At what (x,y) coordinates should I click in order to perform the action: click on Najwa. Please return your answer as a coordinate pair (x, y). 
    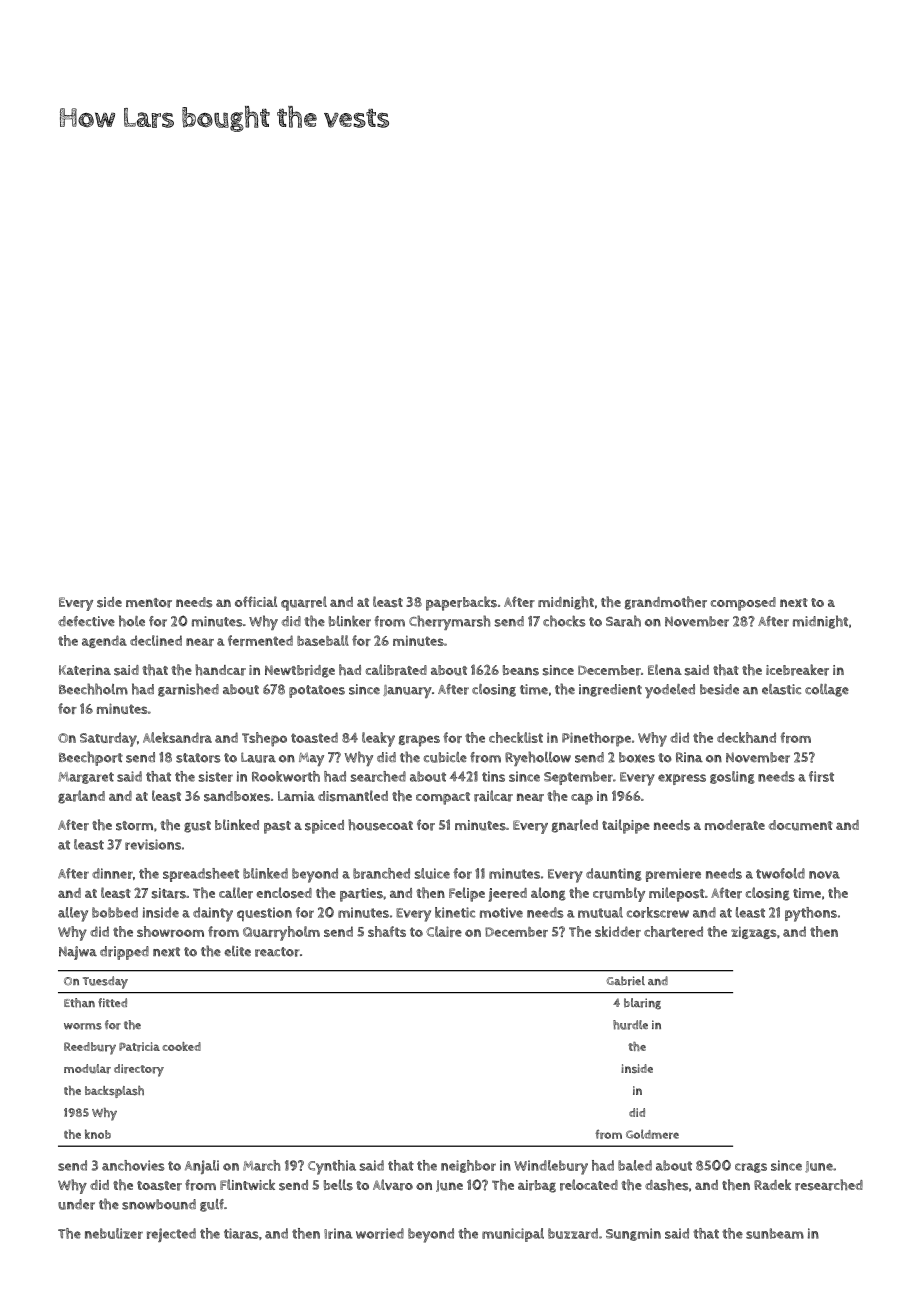
    Looking at the image, I should click on (78, 953).
